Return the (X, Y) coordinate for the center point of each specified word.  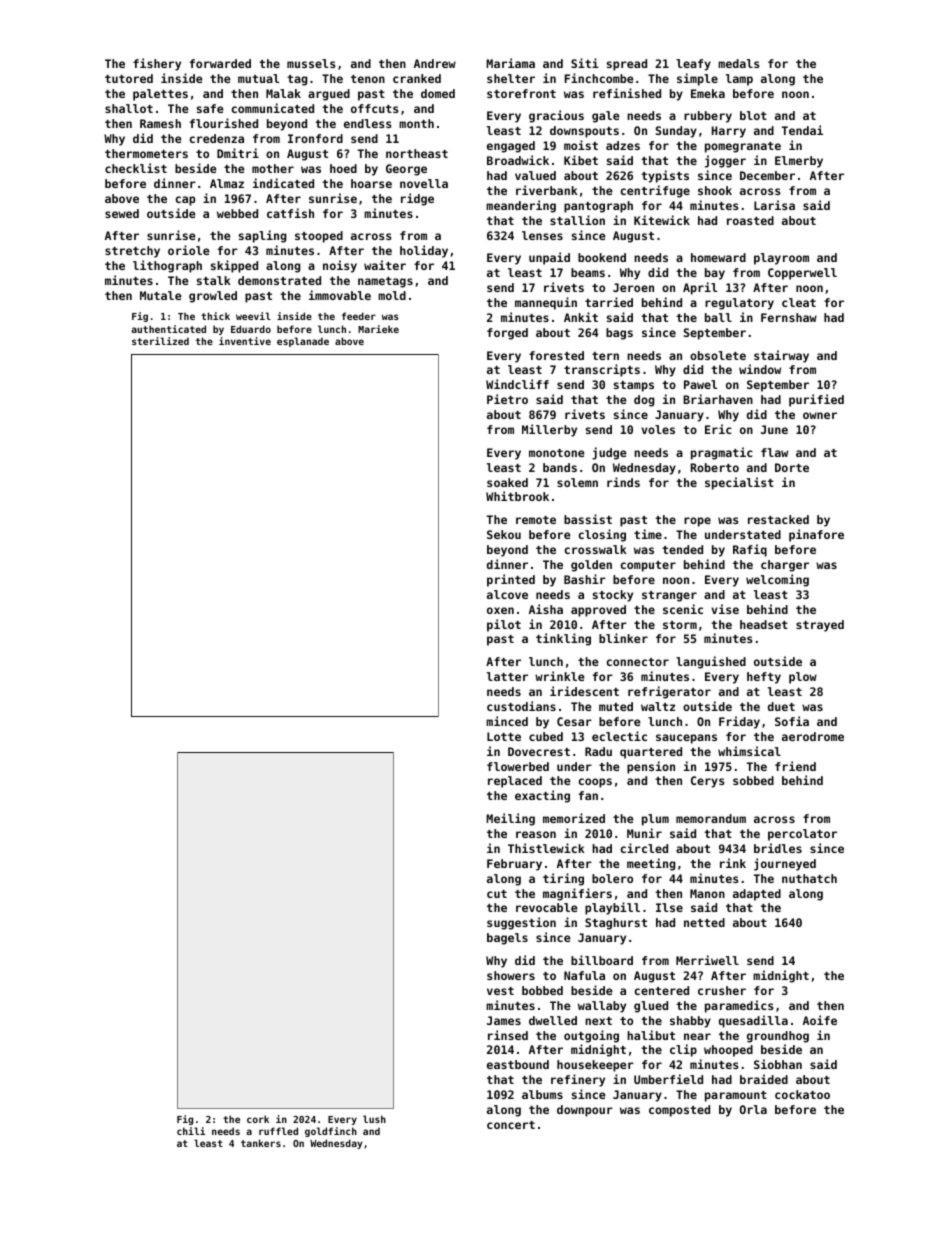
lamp (739, 80)
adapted (757, 895)
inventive (245, 341)
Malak (283, 93)
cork (258, 1119)
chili (191, 1131)
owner (820, 415)
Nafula (584, 975)
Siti (585, 63)
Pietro (507, 399)
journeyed (785, 864)
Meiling (510, 819)
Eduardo (251, 329)
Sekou (504, 534)
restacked (778, 519)
